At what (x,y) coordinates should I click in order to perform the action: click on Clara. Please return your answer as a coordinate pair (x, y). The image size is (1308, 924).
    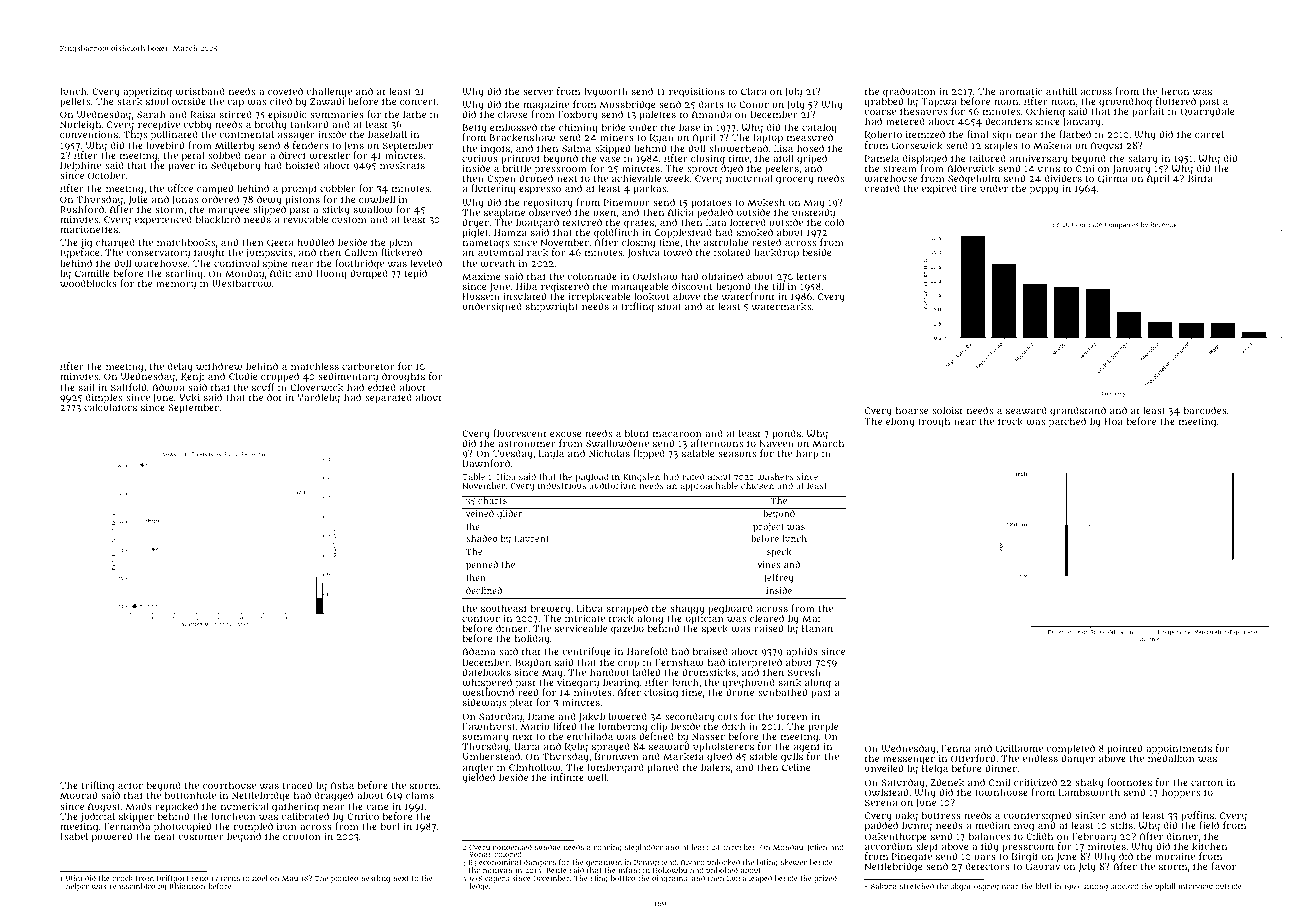
    Looking at the image, I should click on (753, 91).
